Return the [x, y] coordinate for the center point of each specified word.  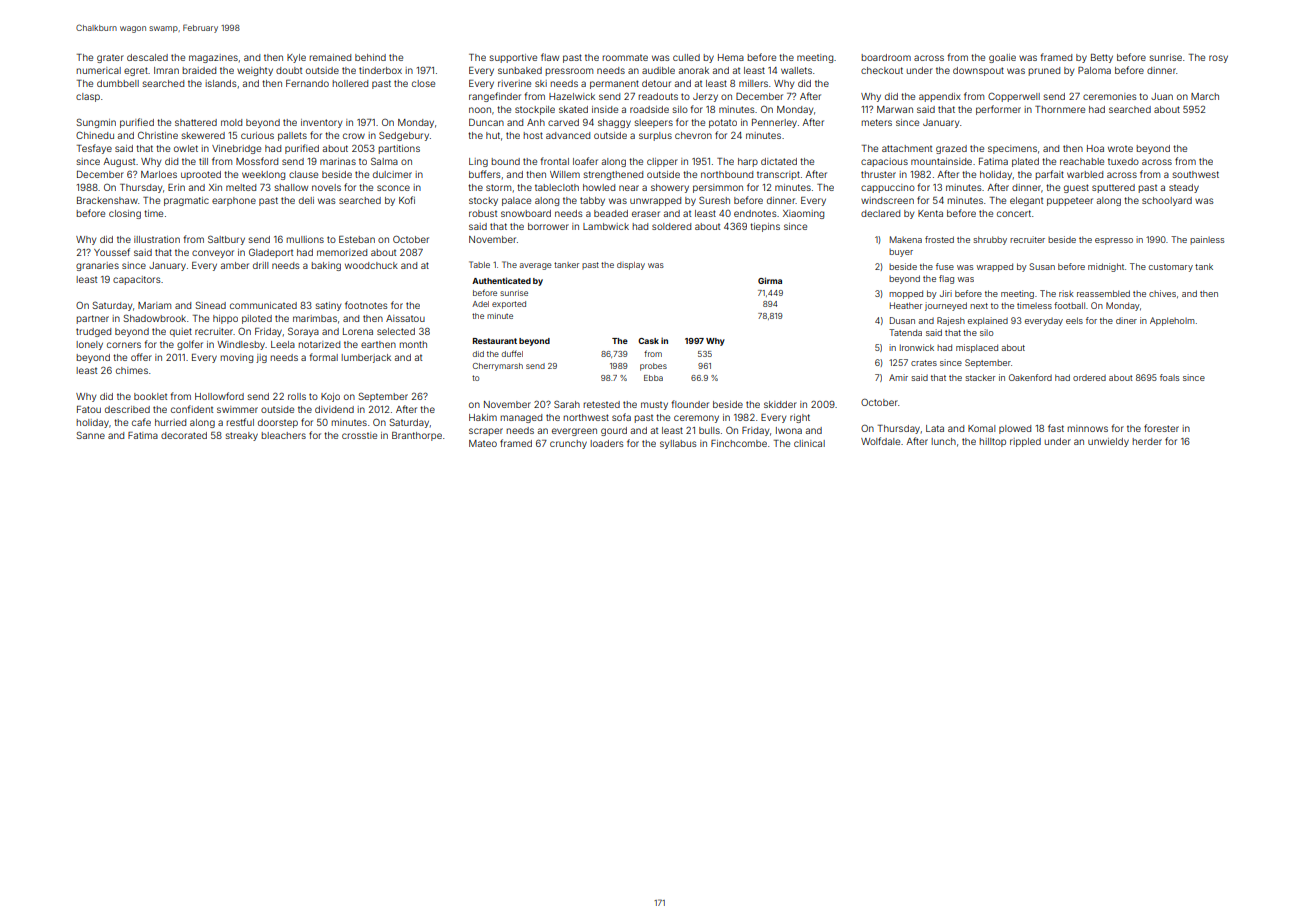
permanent [614, 84]
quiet [181, 332]
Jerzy [705, 97]
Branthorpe [417, 436]
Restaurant [495, 341]
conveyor [213, 254]
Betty [1102, 58]
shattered [196, 122]
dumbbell [118, 83]
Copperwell [1014, 97]
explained [988, 321]
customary [1171, 268]
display [631, 266]
